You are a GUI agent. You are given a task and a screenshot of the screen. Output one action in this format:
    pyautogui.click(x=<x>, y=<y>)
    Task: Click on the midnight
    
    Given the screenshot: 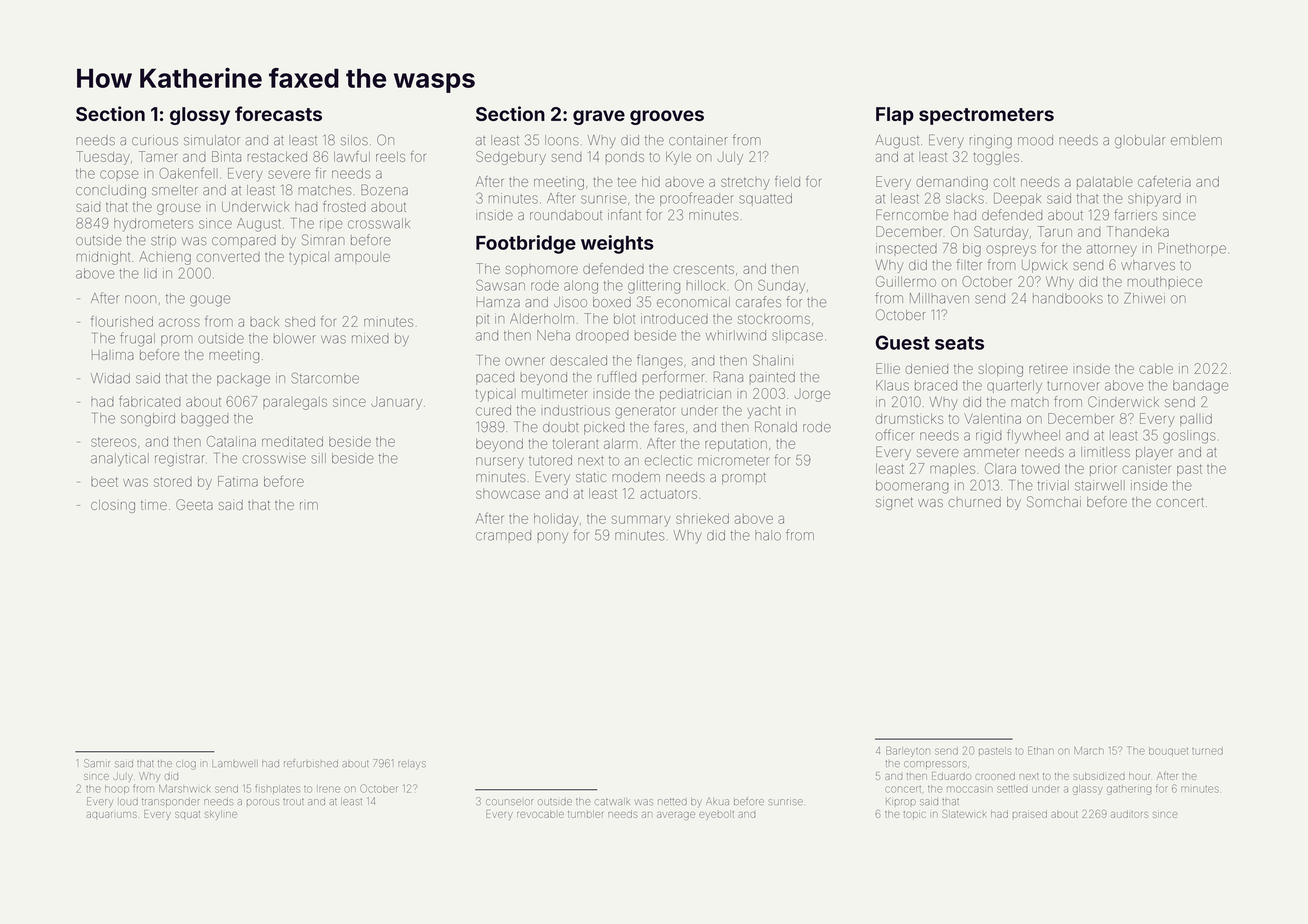 What is the action you would take?
    pyautogui.click(x=103, y=258)
